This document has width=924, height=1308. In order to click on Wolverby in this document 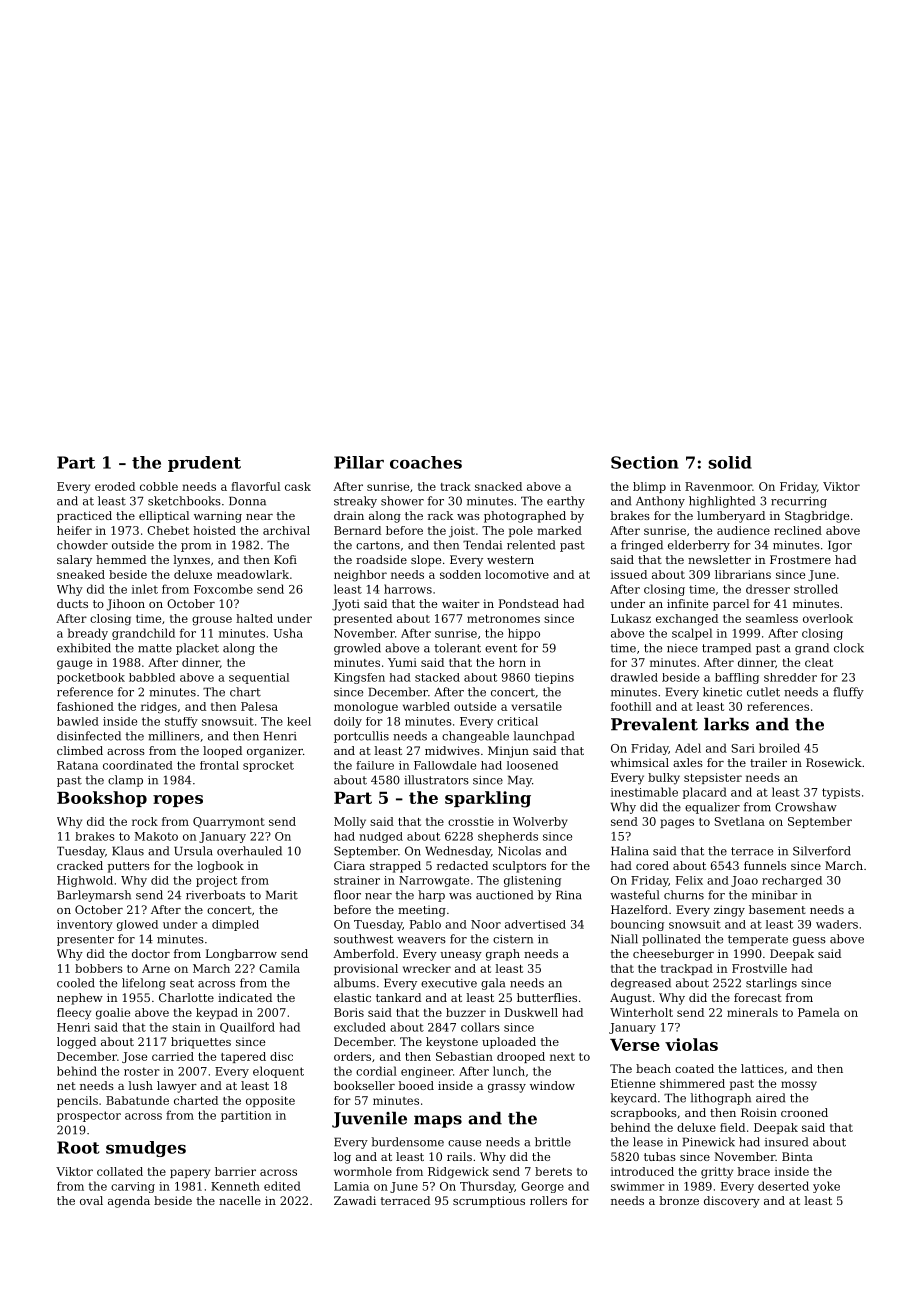, I will do `click(540, 823)`.
